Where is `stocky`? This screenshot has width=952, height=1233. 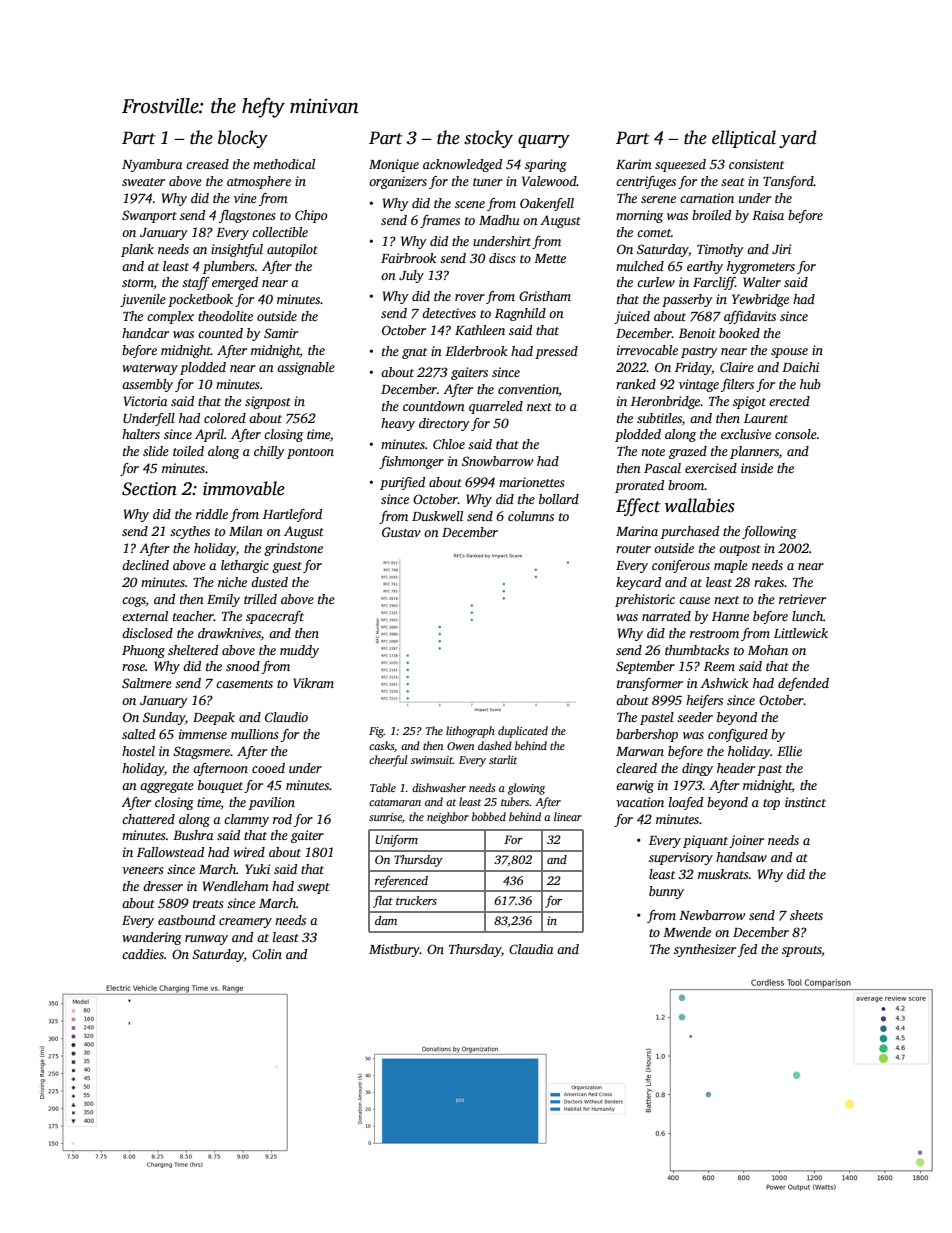 stocky is located at coordinates (488, 139).
